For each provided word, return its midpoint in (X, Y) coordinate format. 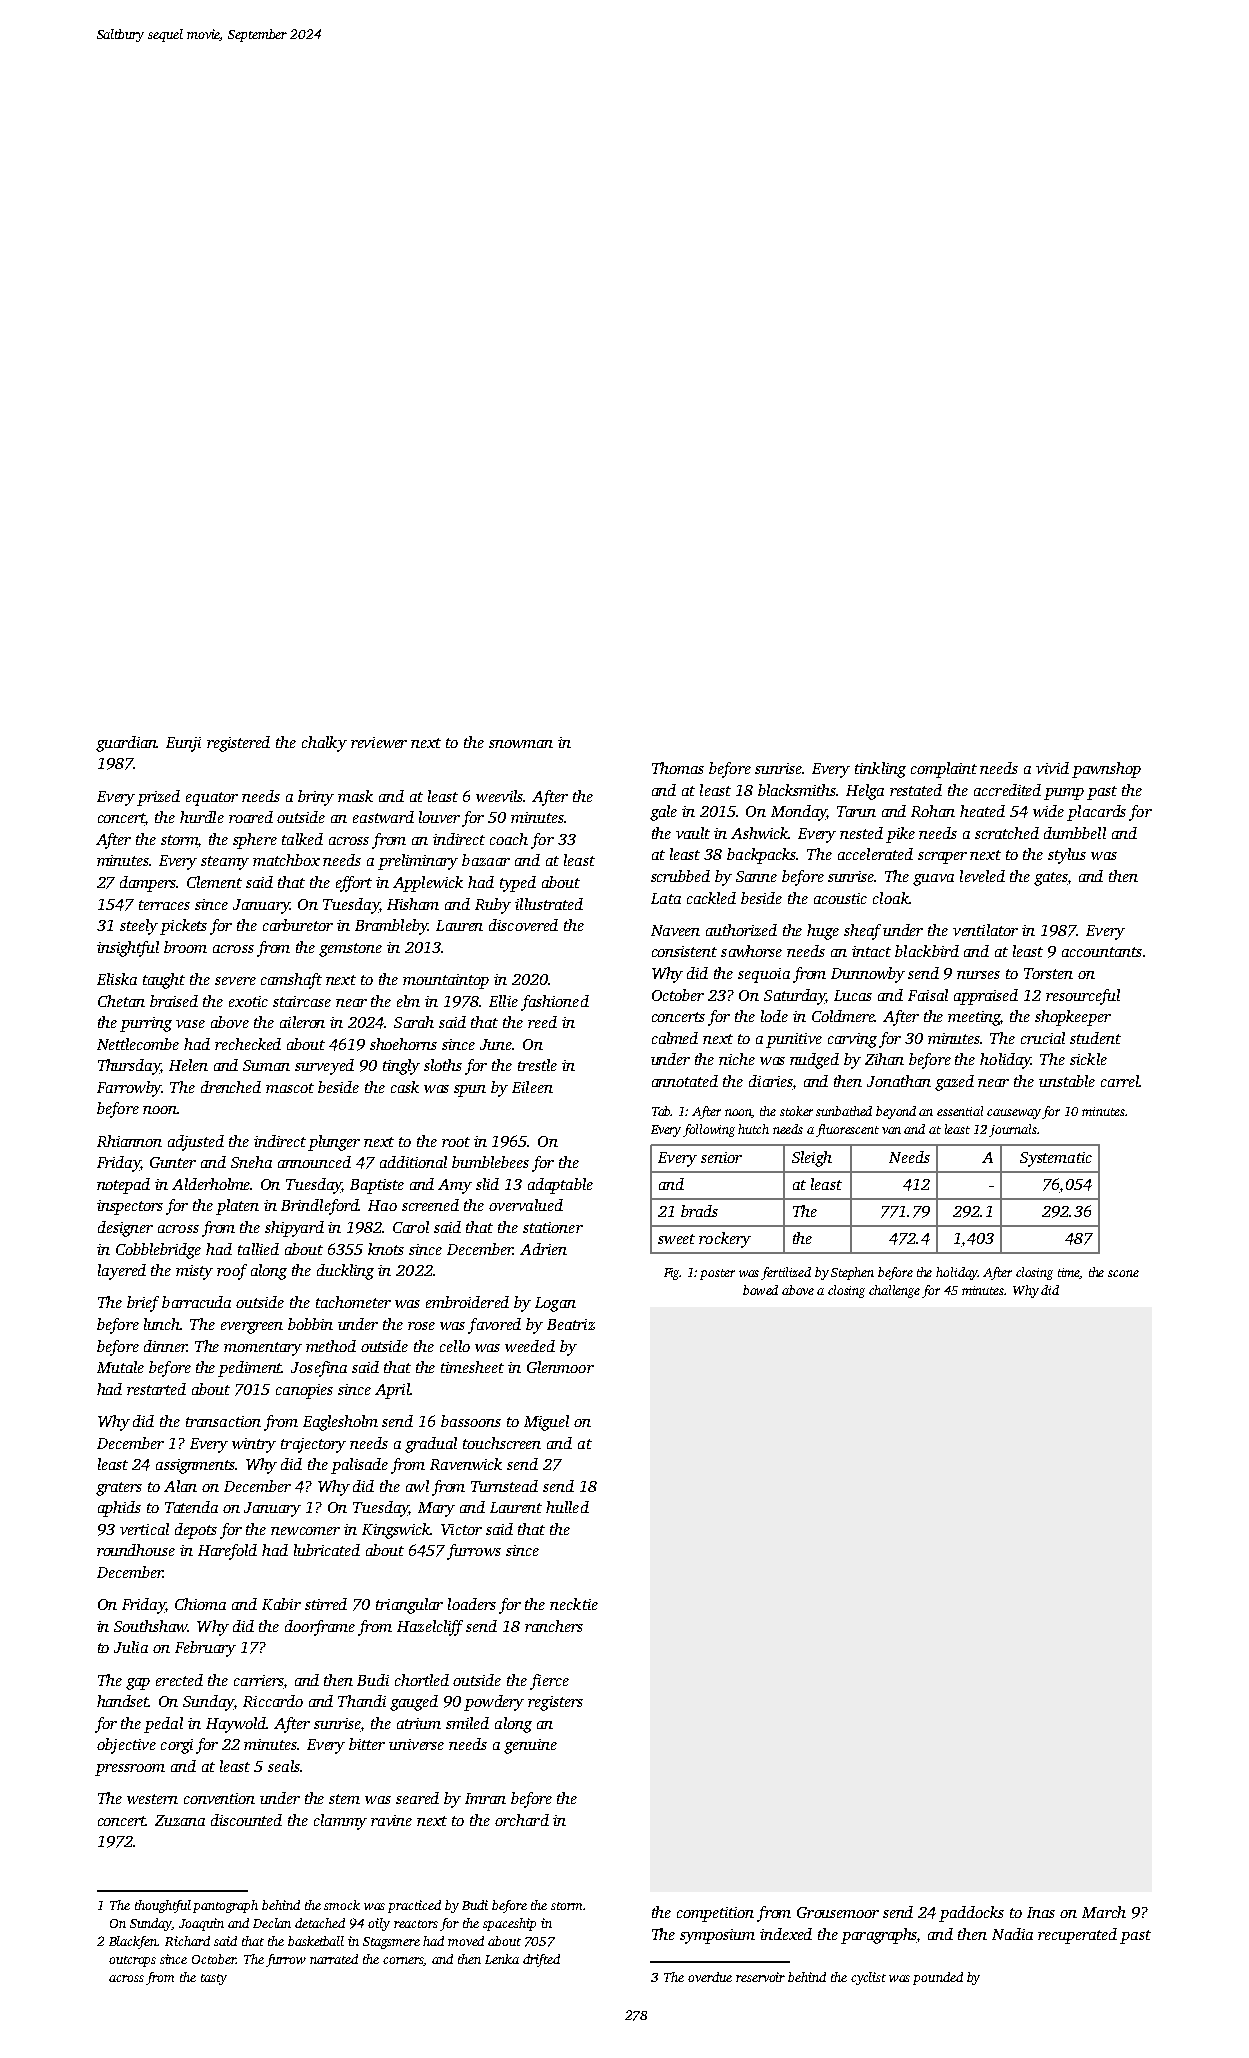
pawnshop (1106, 770)
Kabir (281, 1604)
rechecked (248, 1044)
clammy (340, 1822)
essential (960, 1111)
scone (1123, 1273)
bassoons (471, 1421)
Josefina (319, 1369)
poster (717, 1274)
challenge (894, 1291)
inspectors (130, 1207)
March (1104, 1912)
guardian (126, 744)
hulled (567, 1507)
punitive (794, 1040)
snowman (521, 744)
